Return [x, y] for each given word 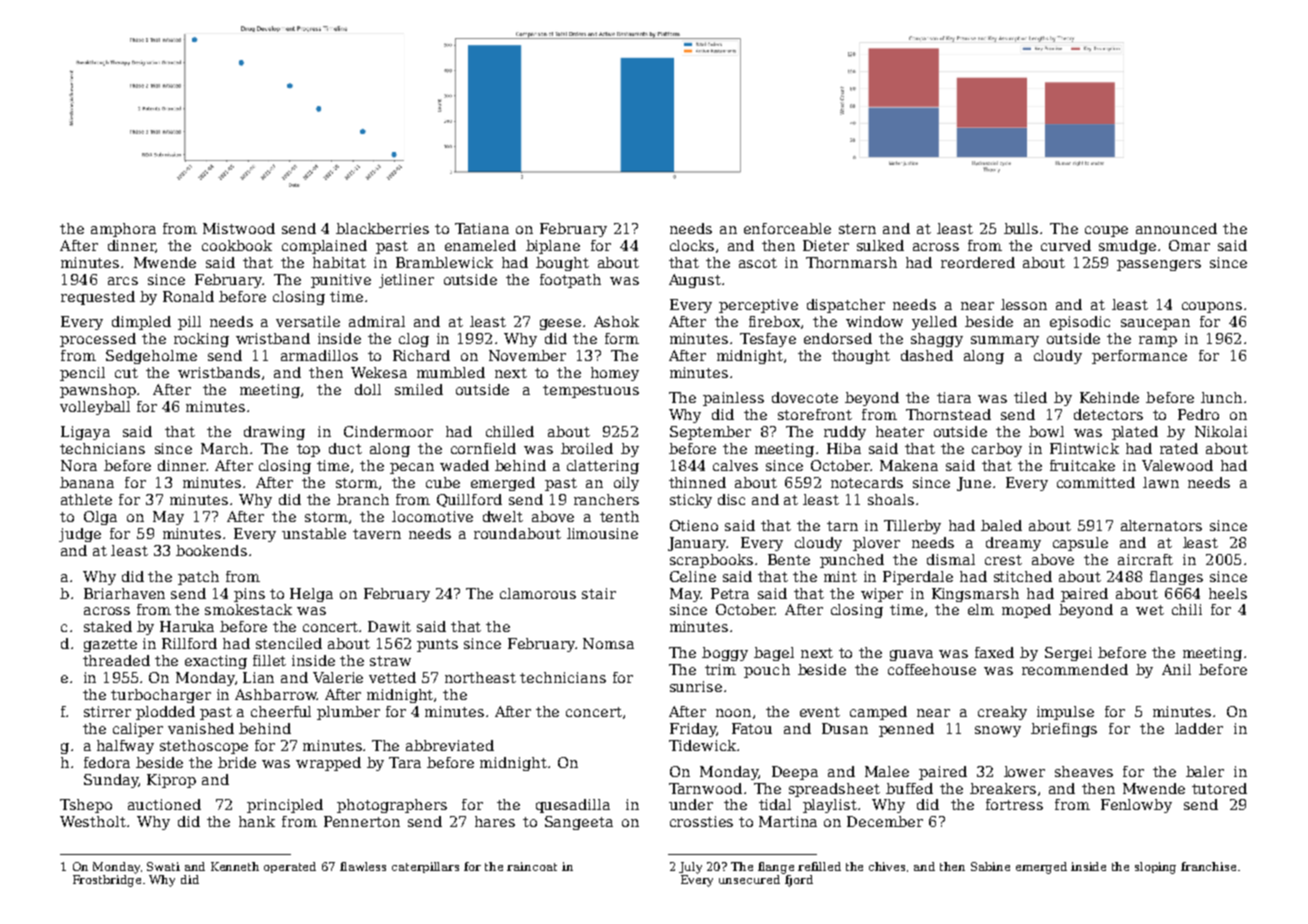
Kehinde [1109, 397]
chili [1187, 609]
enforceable [787, 228]
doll [368, 389]
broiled [587, 448]
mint [840, 576]
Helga [311, 595]
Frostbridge [107, 881]
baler [1205, 771]
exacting [216, 662]
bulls [1021, 228]
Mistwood [239, 228]
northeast [480, 677]
